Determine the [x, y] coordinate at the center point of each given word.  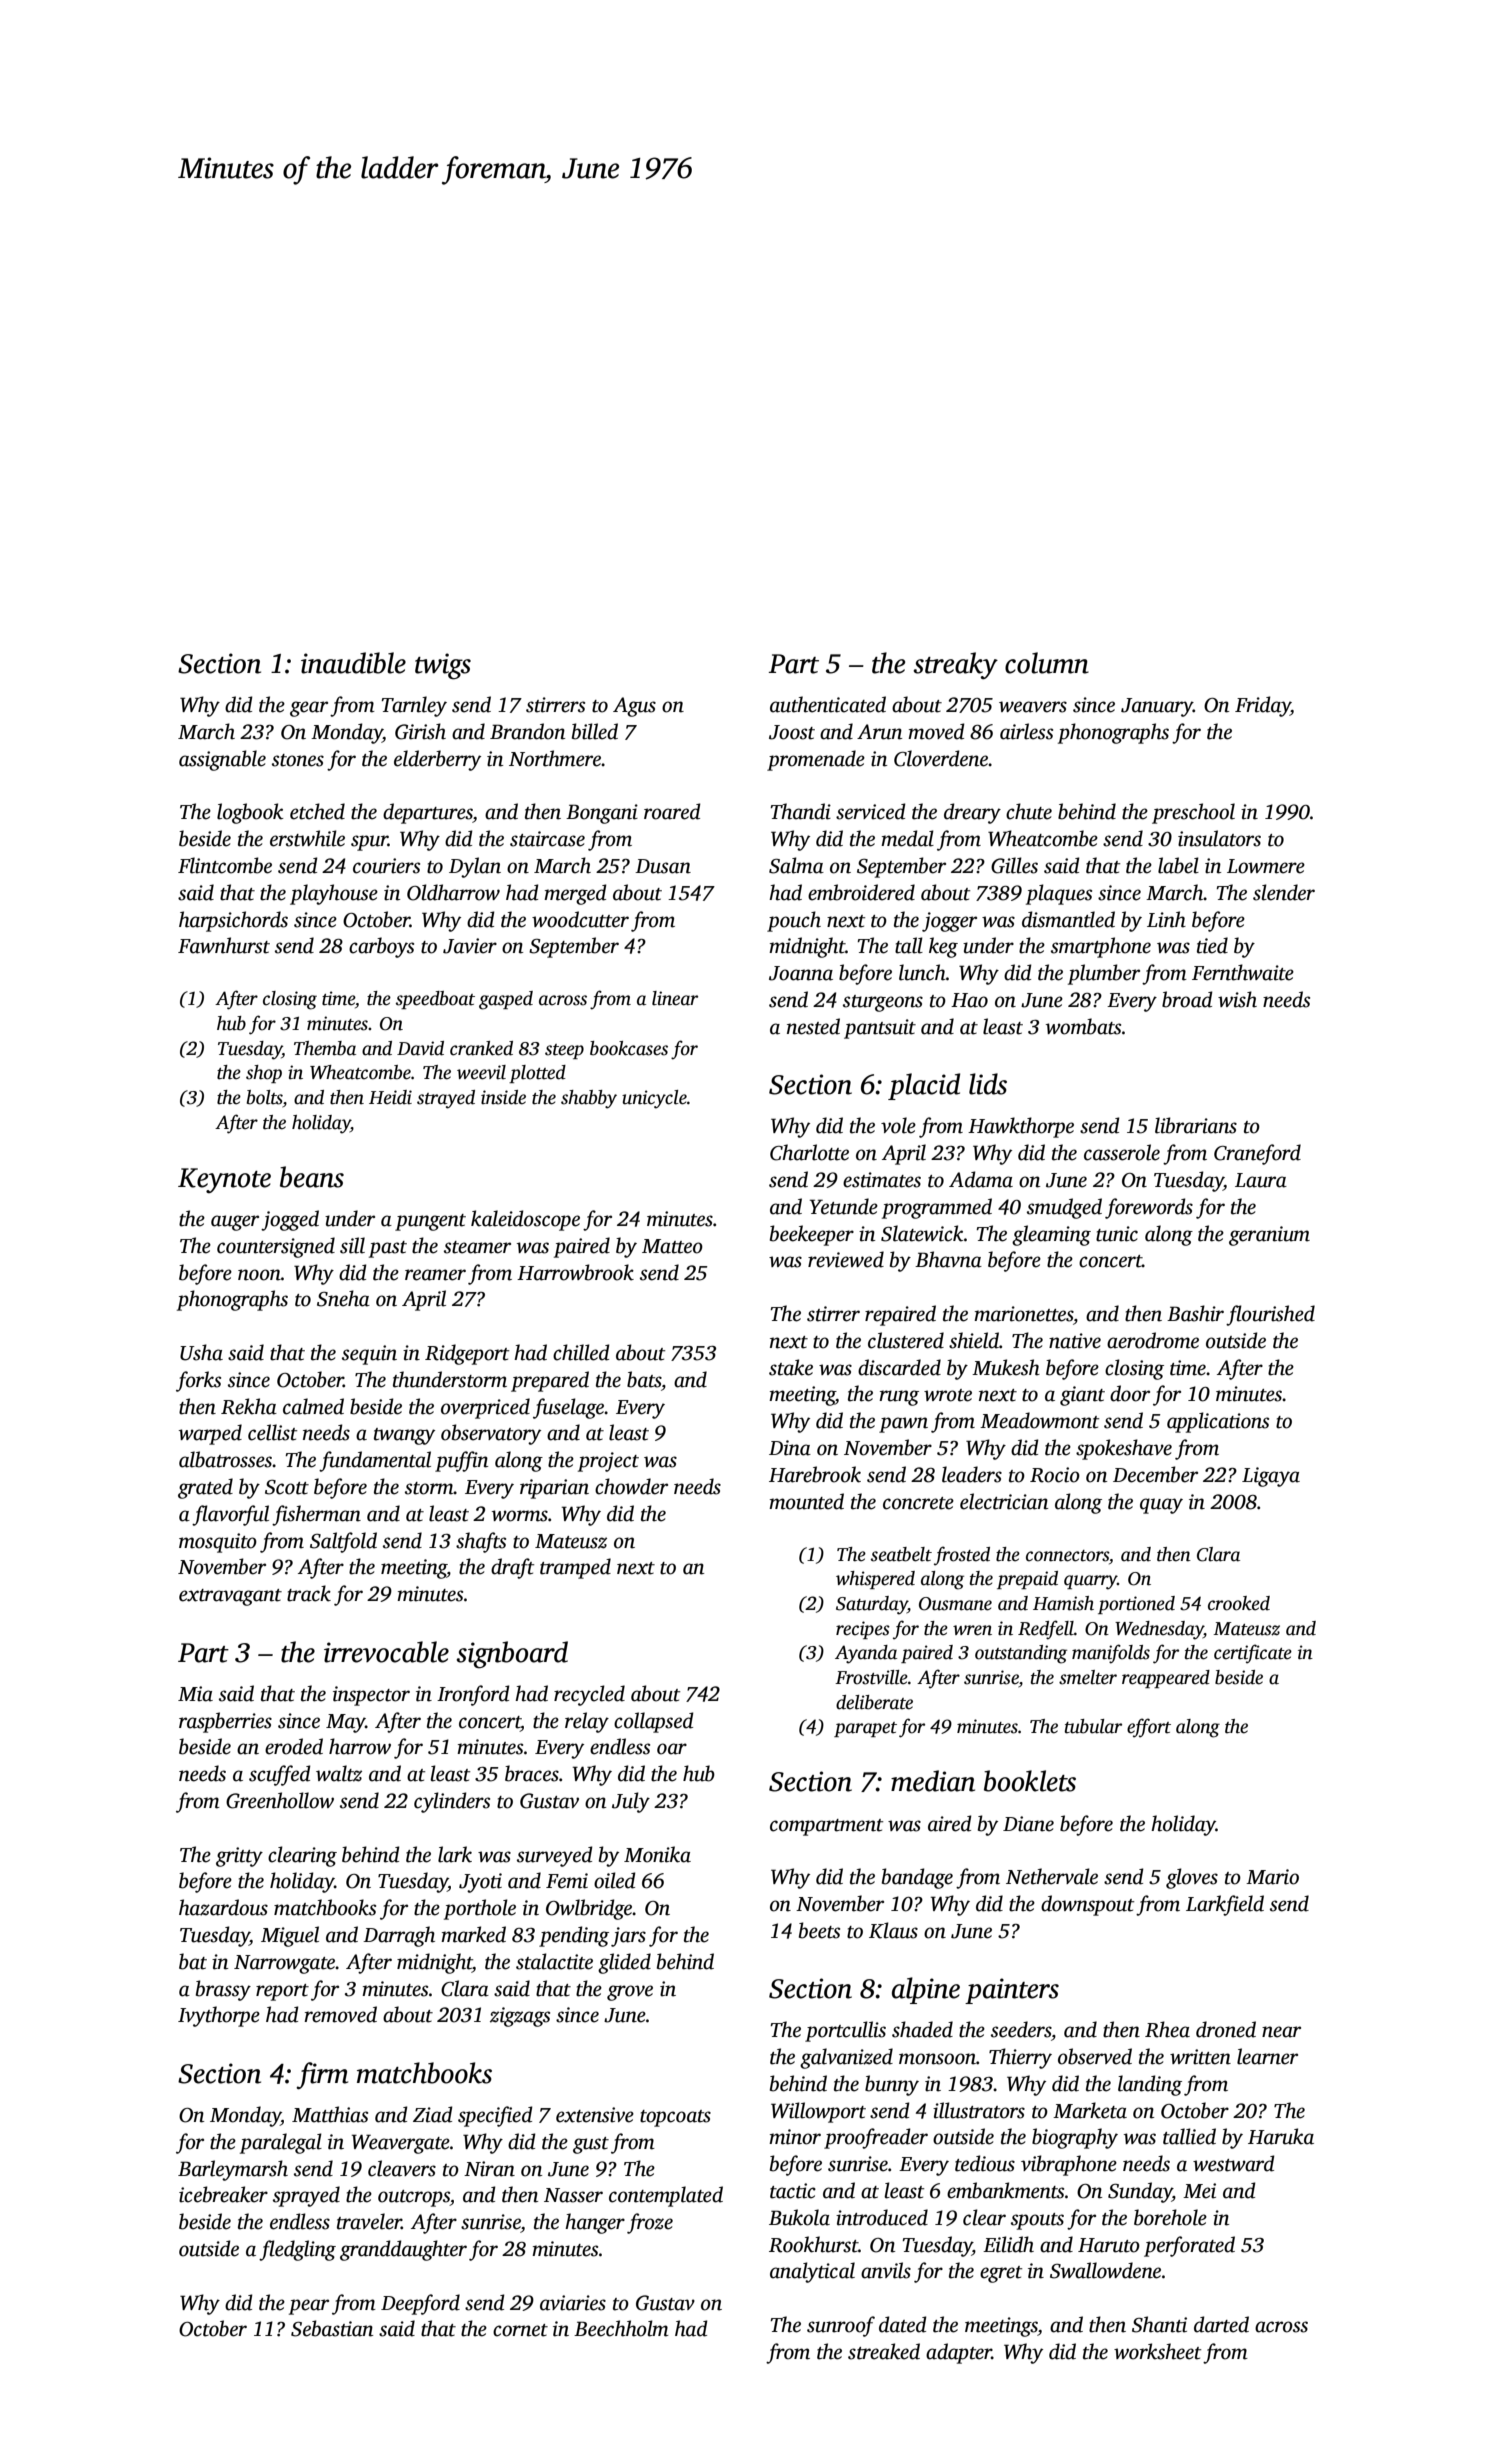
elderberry [437, 760]
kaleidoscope [525, 1220]
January [1157, 707]
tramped [575, 1568]
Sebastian [332, 2328]
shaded [922, 2029]
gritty [239, 1857]
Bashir [1195, 1313]
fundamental [375, 1461]
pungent [430, 1222]
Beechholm [621, 2328]
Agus [634, 707]
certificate [1253, 1654]
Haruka [1281, 2136]
